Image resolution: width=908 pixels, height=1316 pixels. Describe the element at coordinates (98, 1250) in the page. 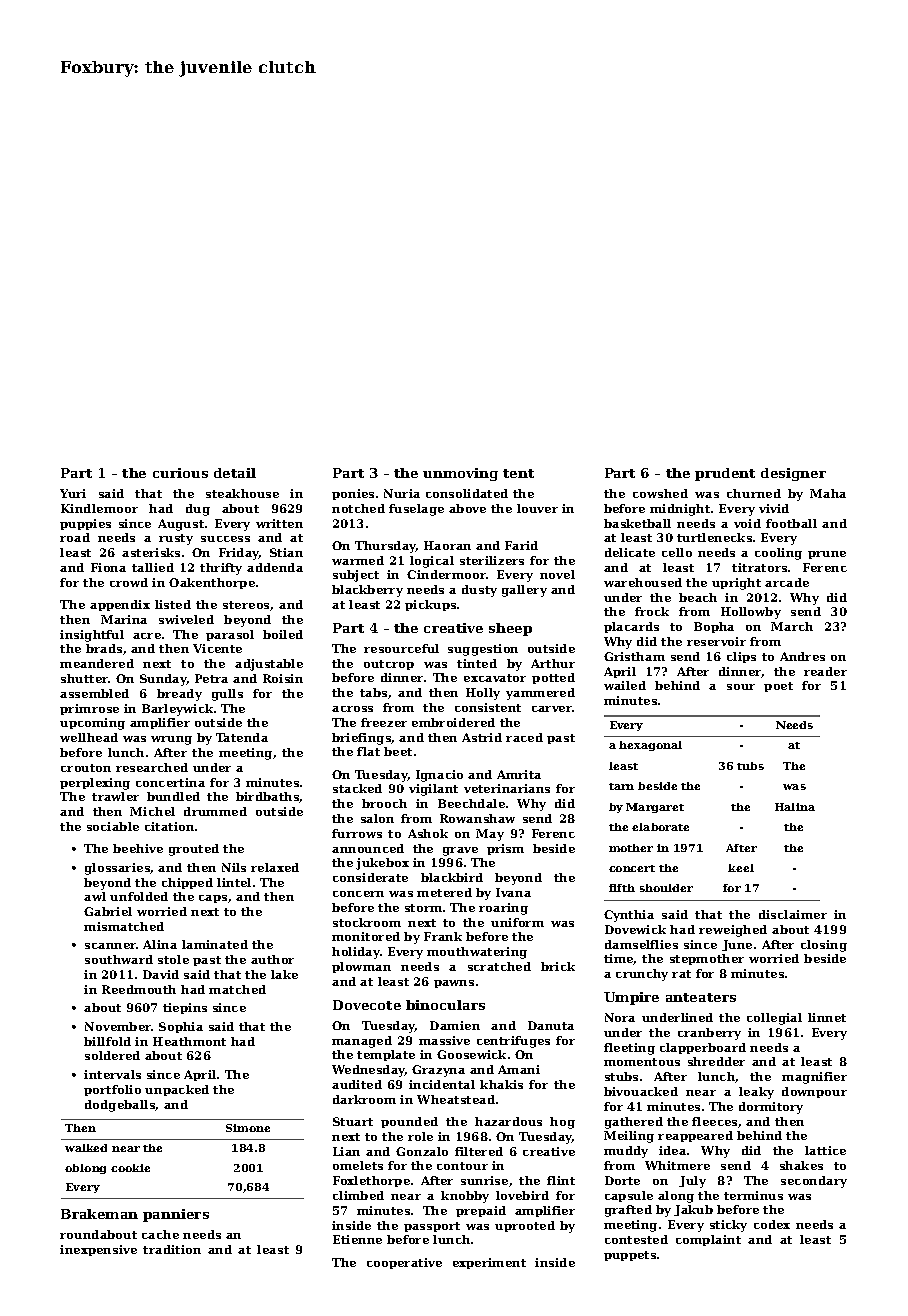

I see `inexpensive` at that location.
